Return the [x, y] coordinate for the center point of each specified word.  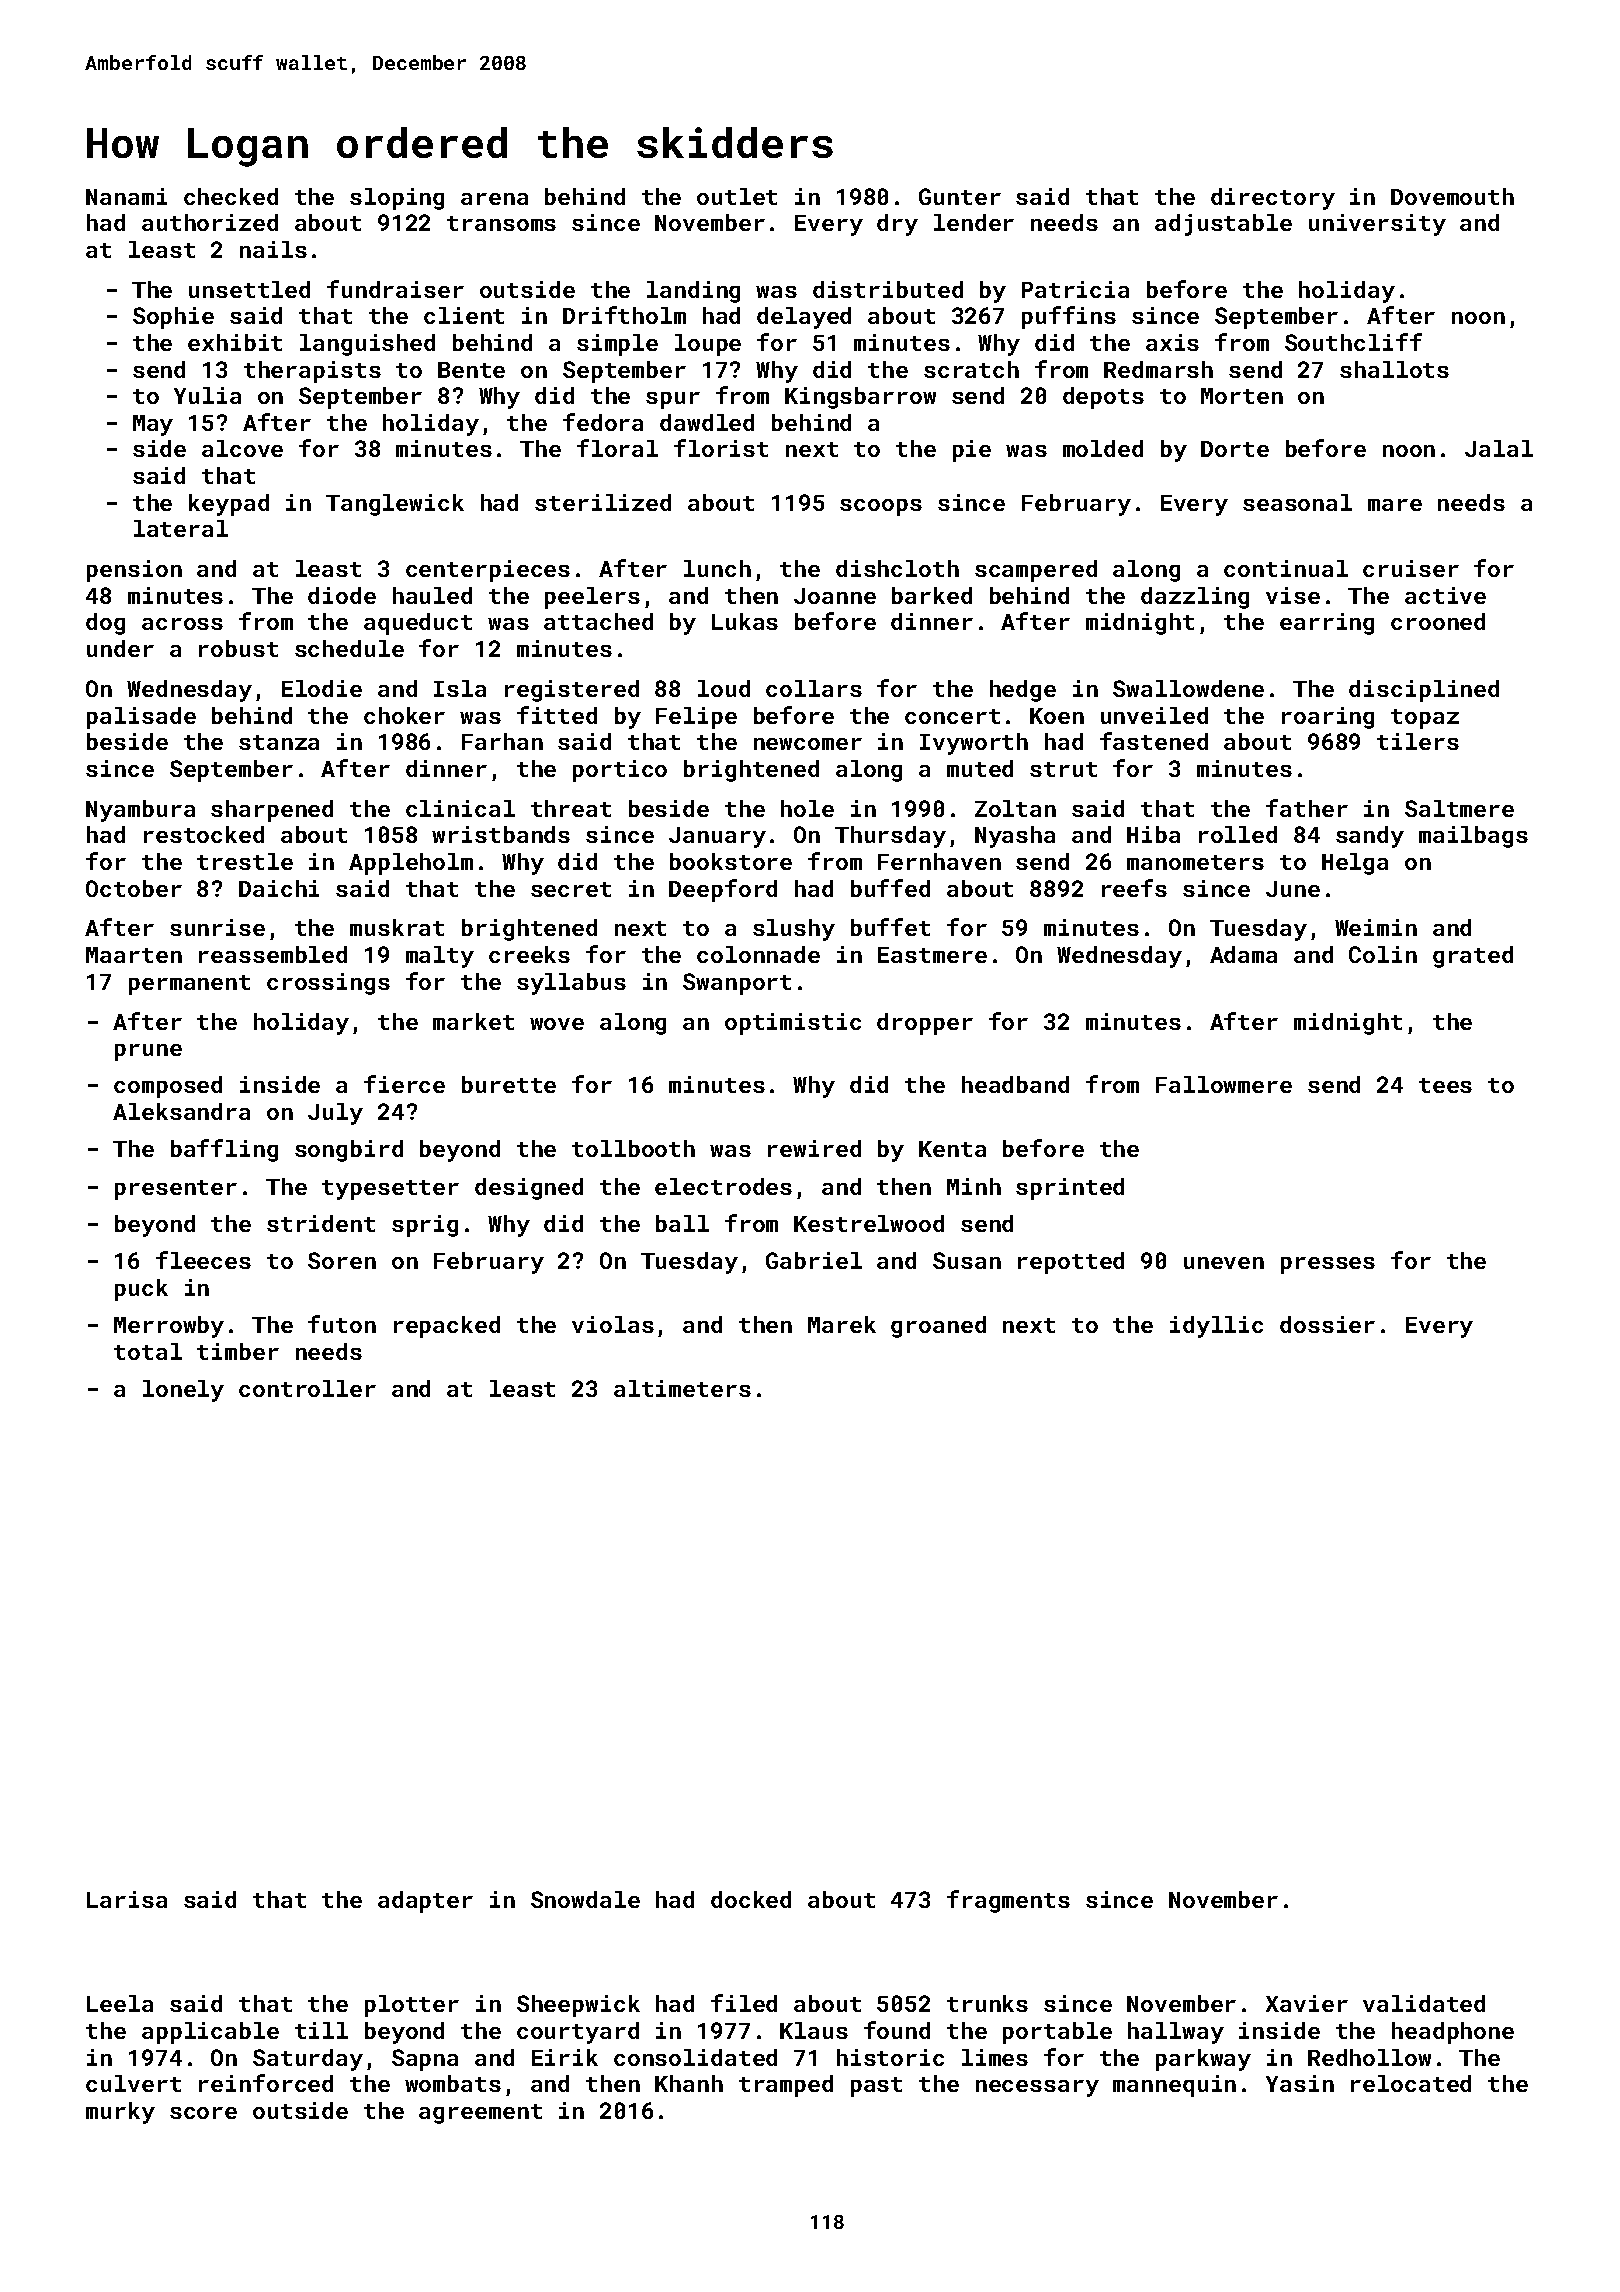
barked [932, 595]
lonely [183, 1391]
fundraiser [395, 289]
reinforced [266, 2083]
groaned [938, 1327]
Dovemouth [1452, 196]
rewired [814, 1148]
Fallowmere [1224, 1084]
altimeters [682, 1388]
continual [1286, 568]
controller [307, 1388]
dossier [1327, 1324]
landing [693, 292]
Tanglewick [395, 505]
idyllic [1216, 1327]
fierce [404, 1084]
